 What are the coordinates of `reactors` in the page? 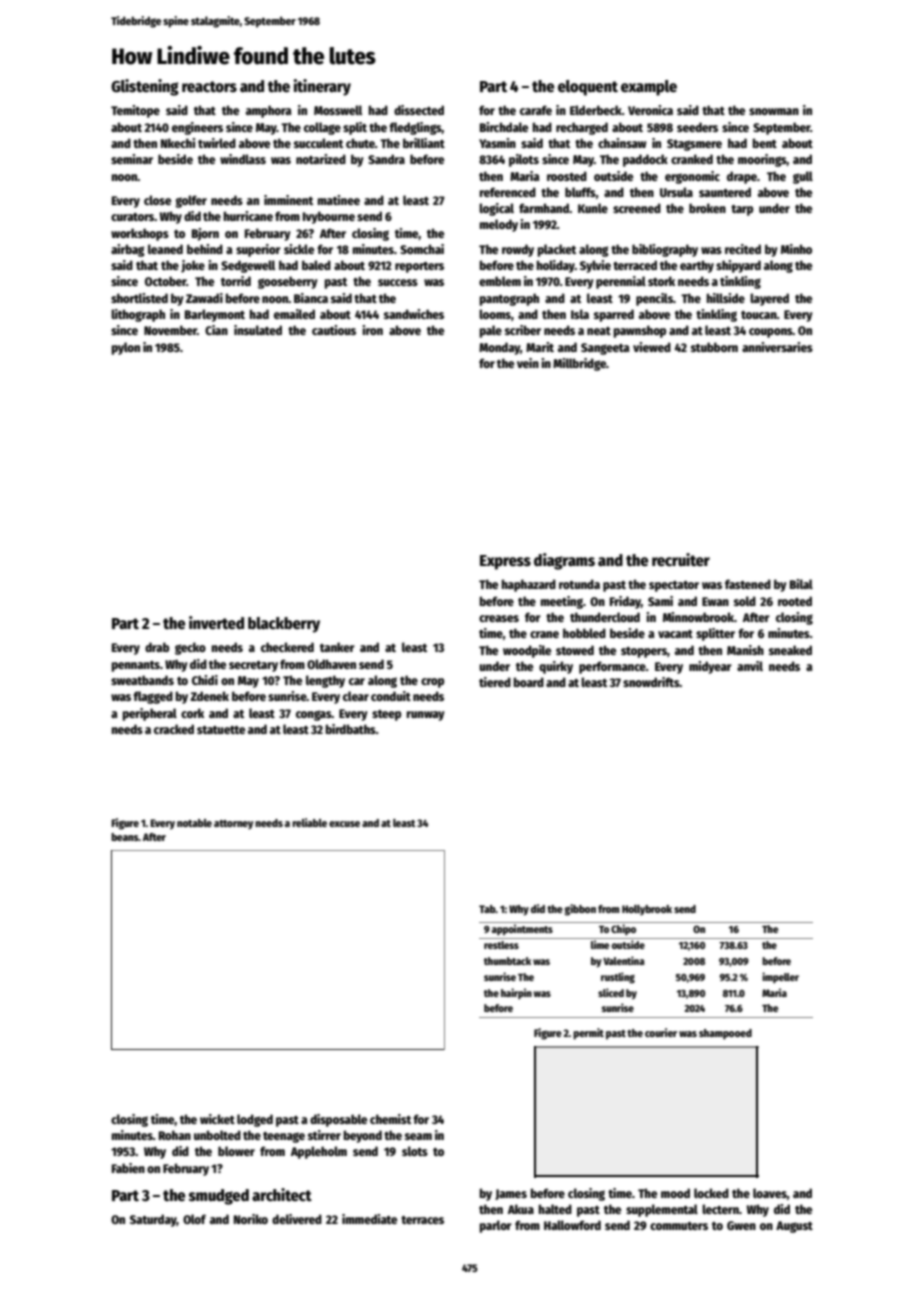 It's located at (209, 86).
